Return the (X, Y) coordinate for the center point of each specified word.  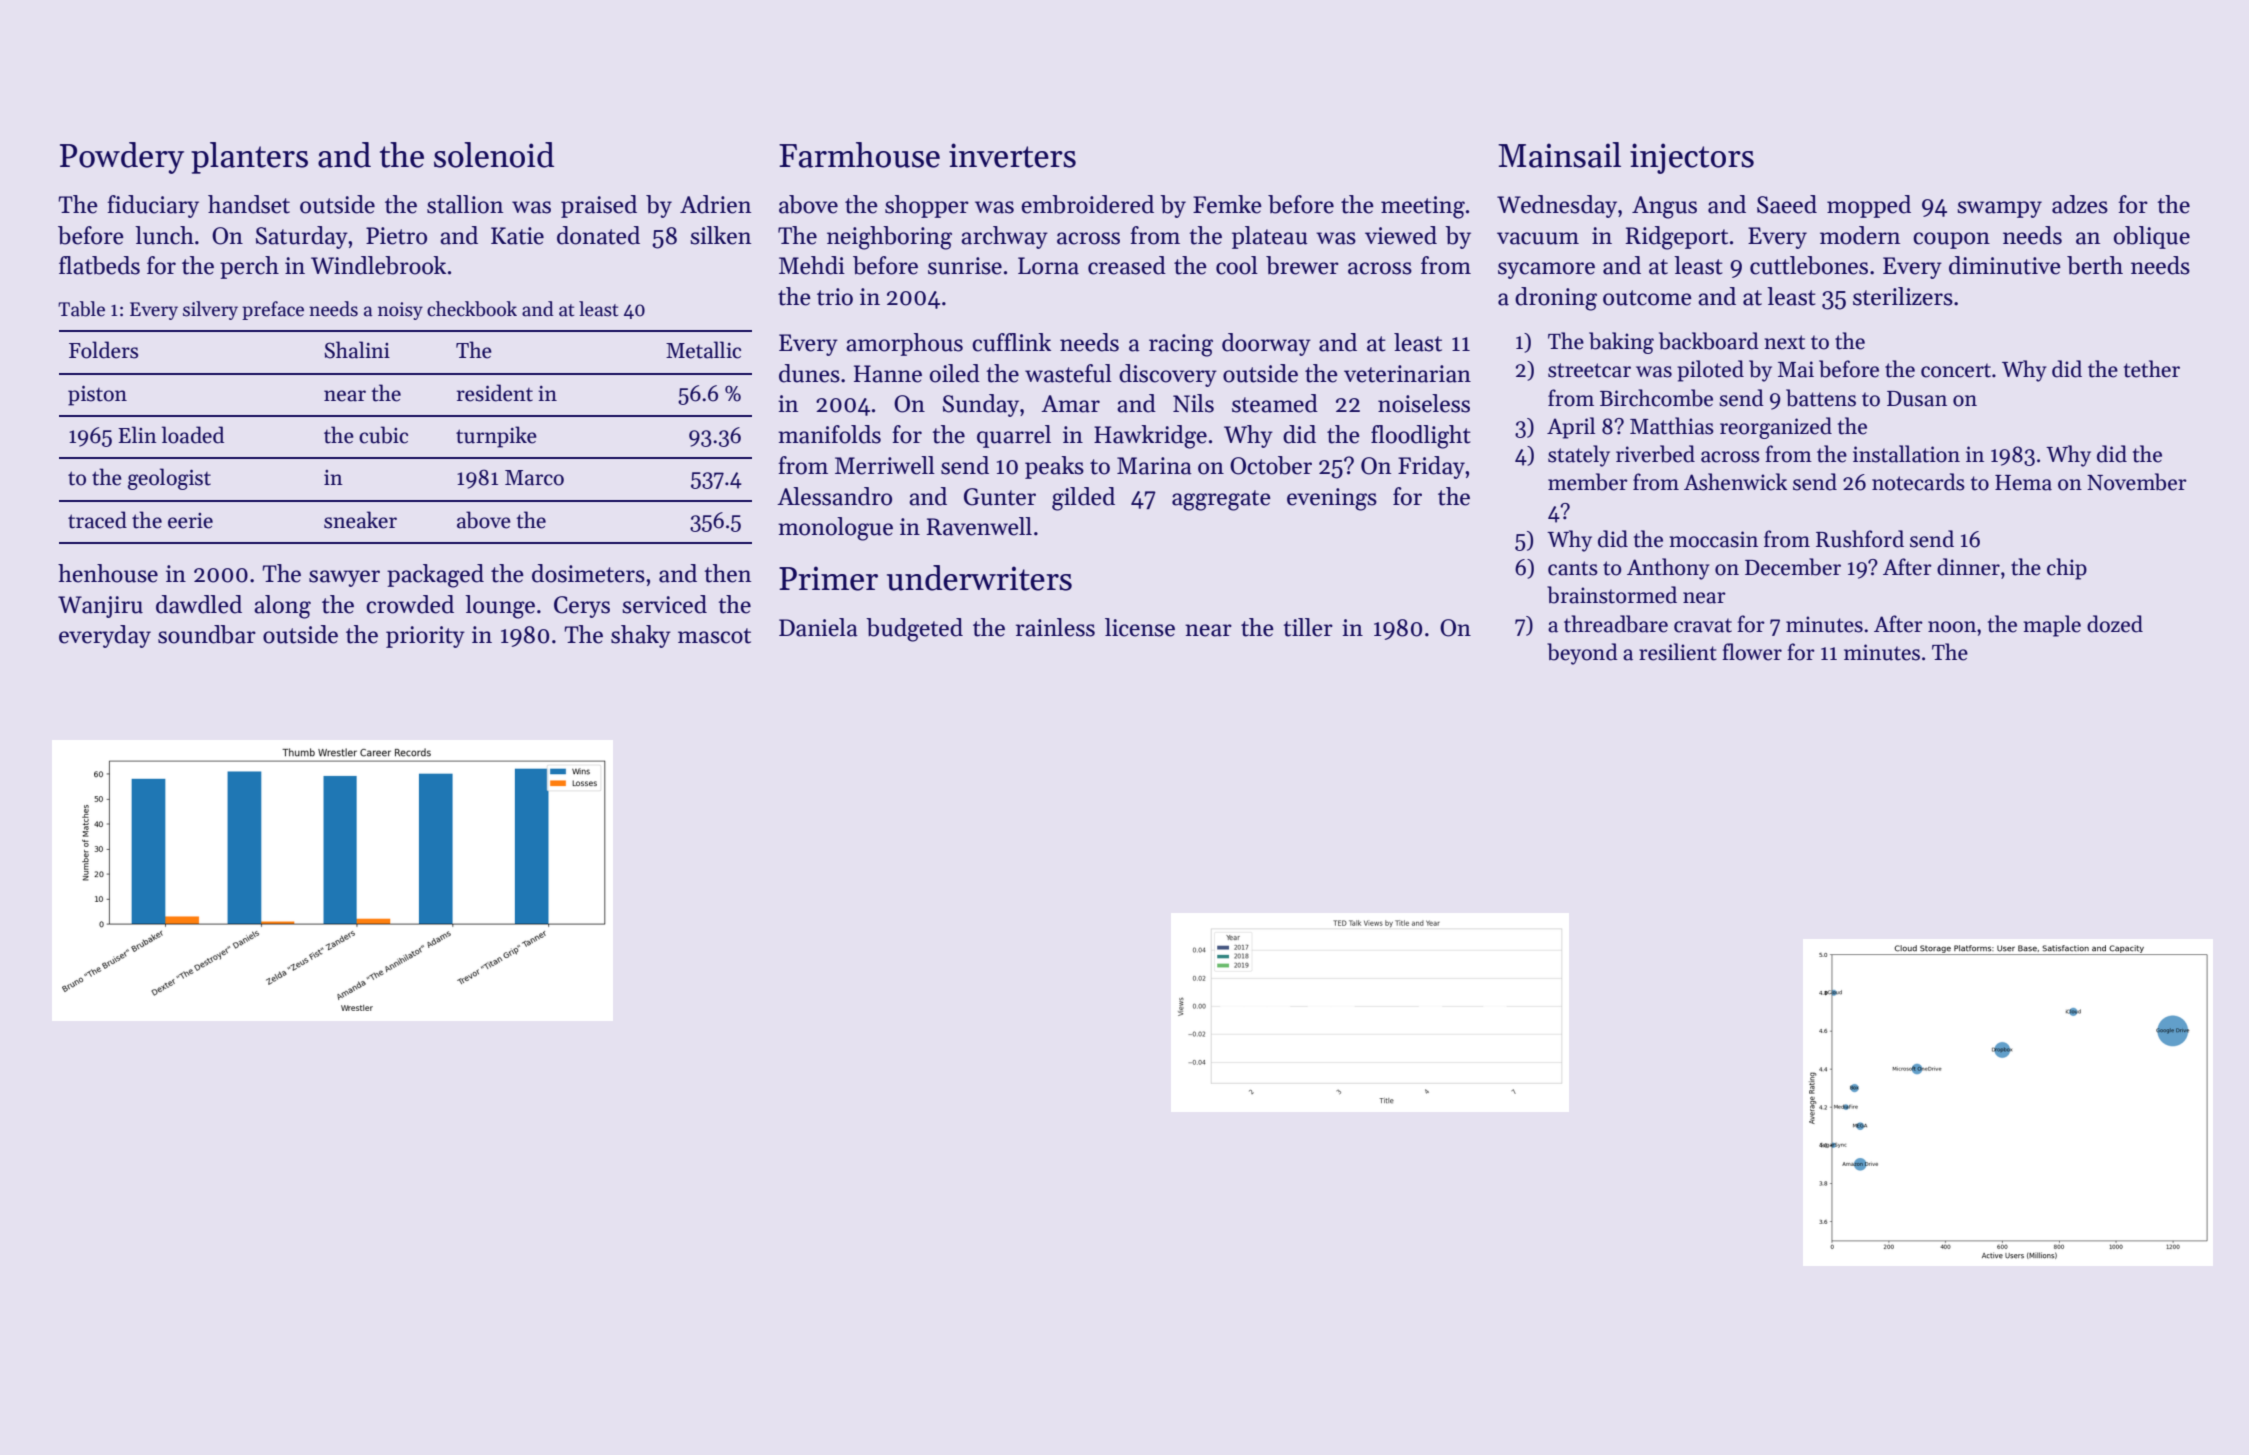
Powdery (122, 158)
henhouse (108, 573)
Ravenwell (979, 526)
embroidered (1087, 204)
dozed (2115, 624)
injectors (1692, 158)
